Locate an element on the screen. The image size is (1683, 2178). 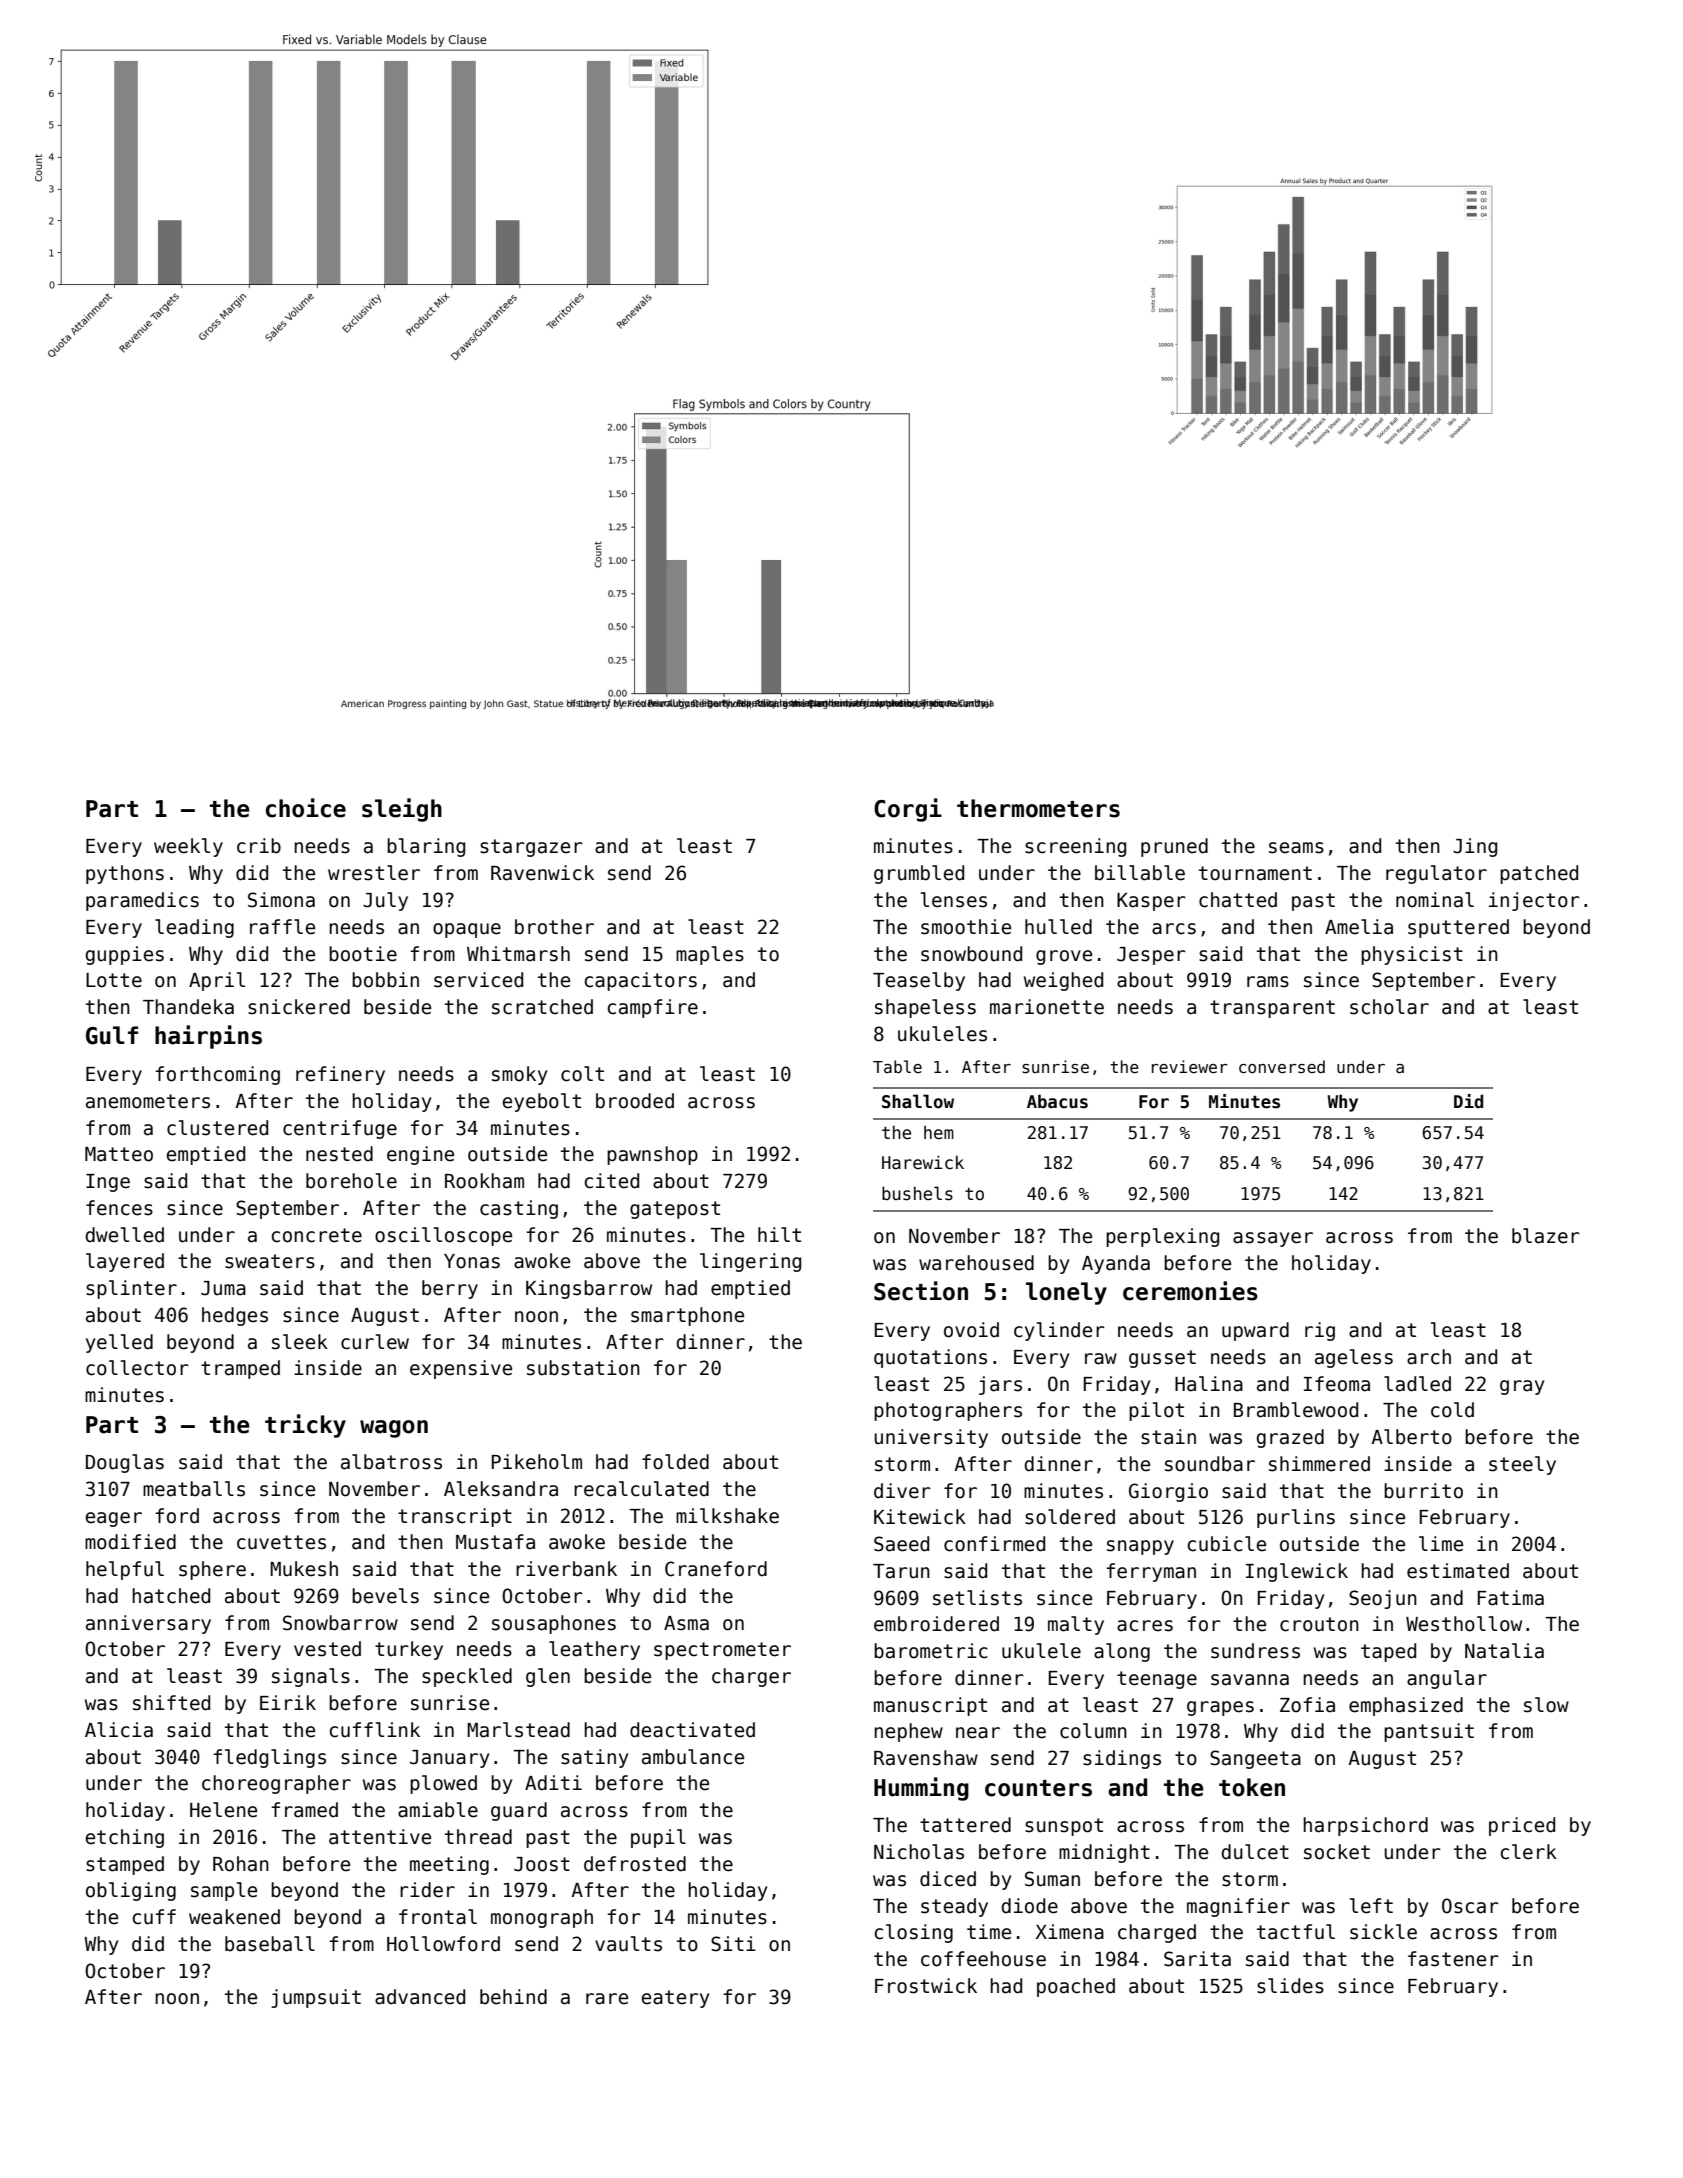
Kingsbarrow is located at coordinates (589, 1289).
